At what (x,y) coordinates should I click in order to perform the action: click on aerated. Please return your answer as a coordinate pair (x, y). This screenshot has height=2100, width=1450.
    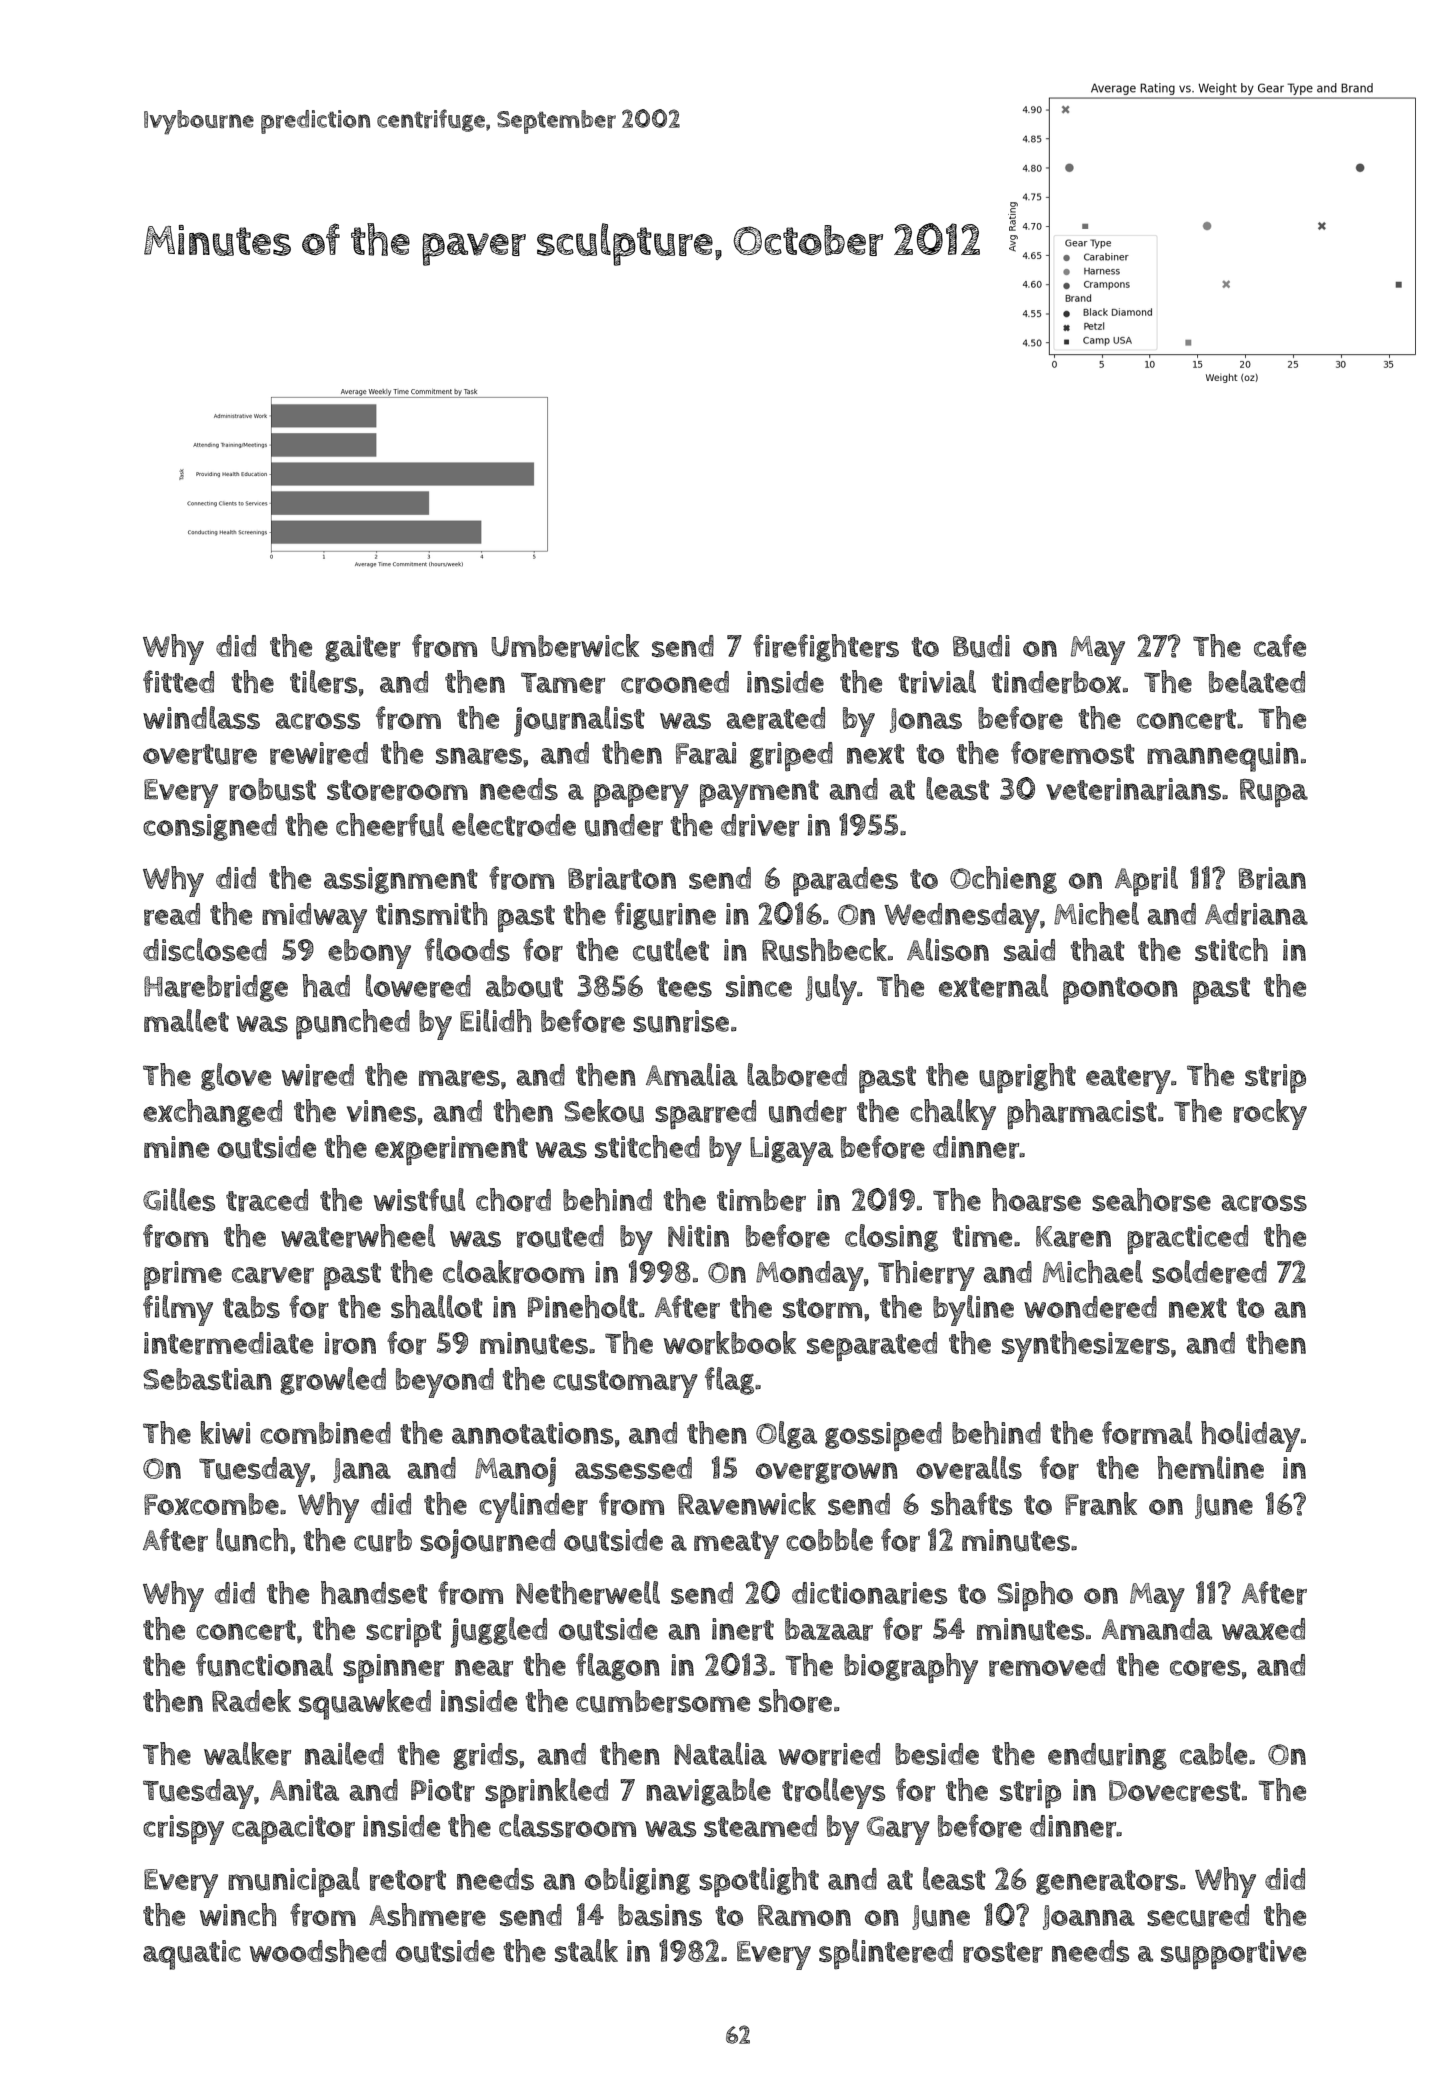
    Looking at the image, I should click on (775, 718).
